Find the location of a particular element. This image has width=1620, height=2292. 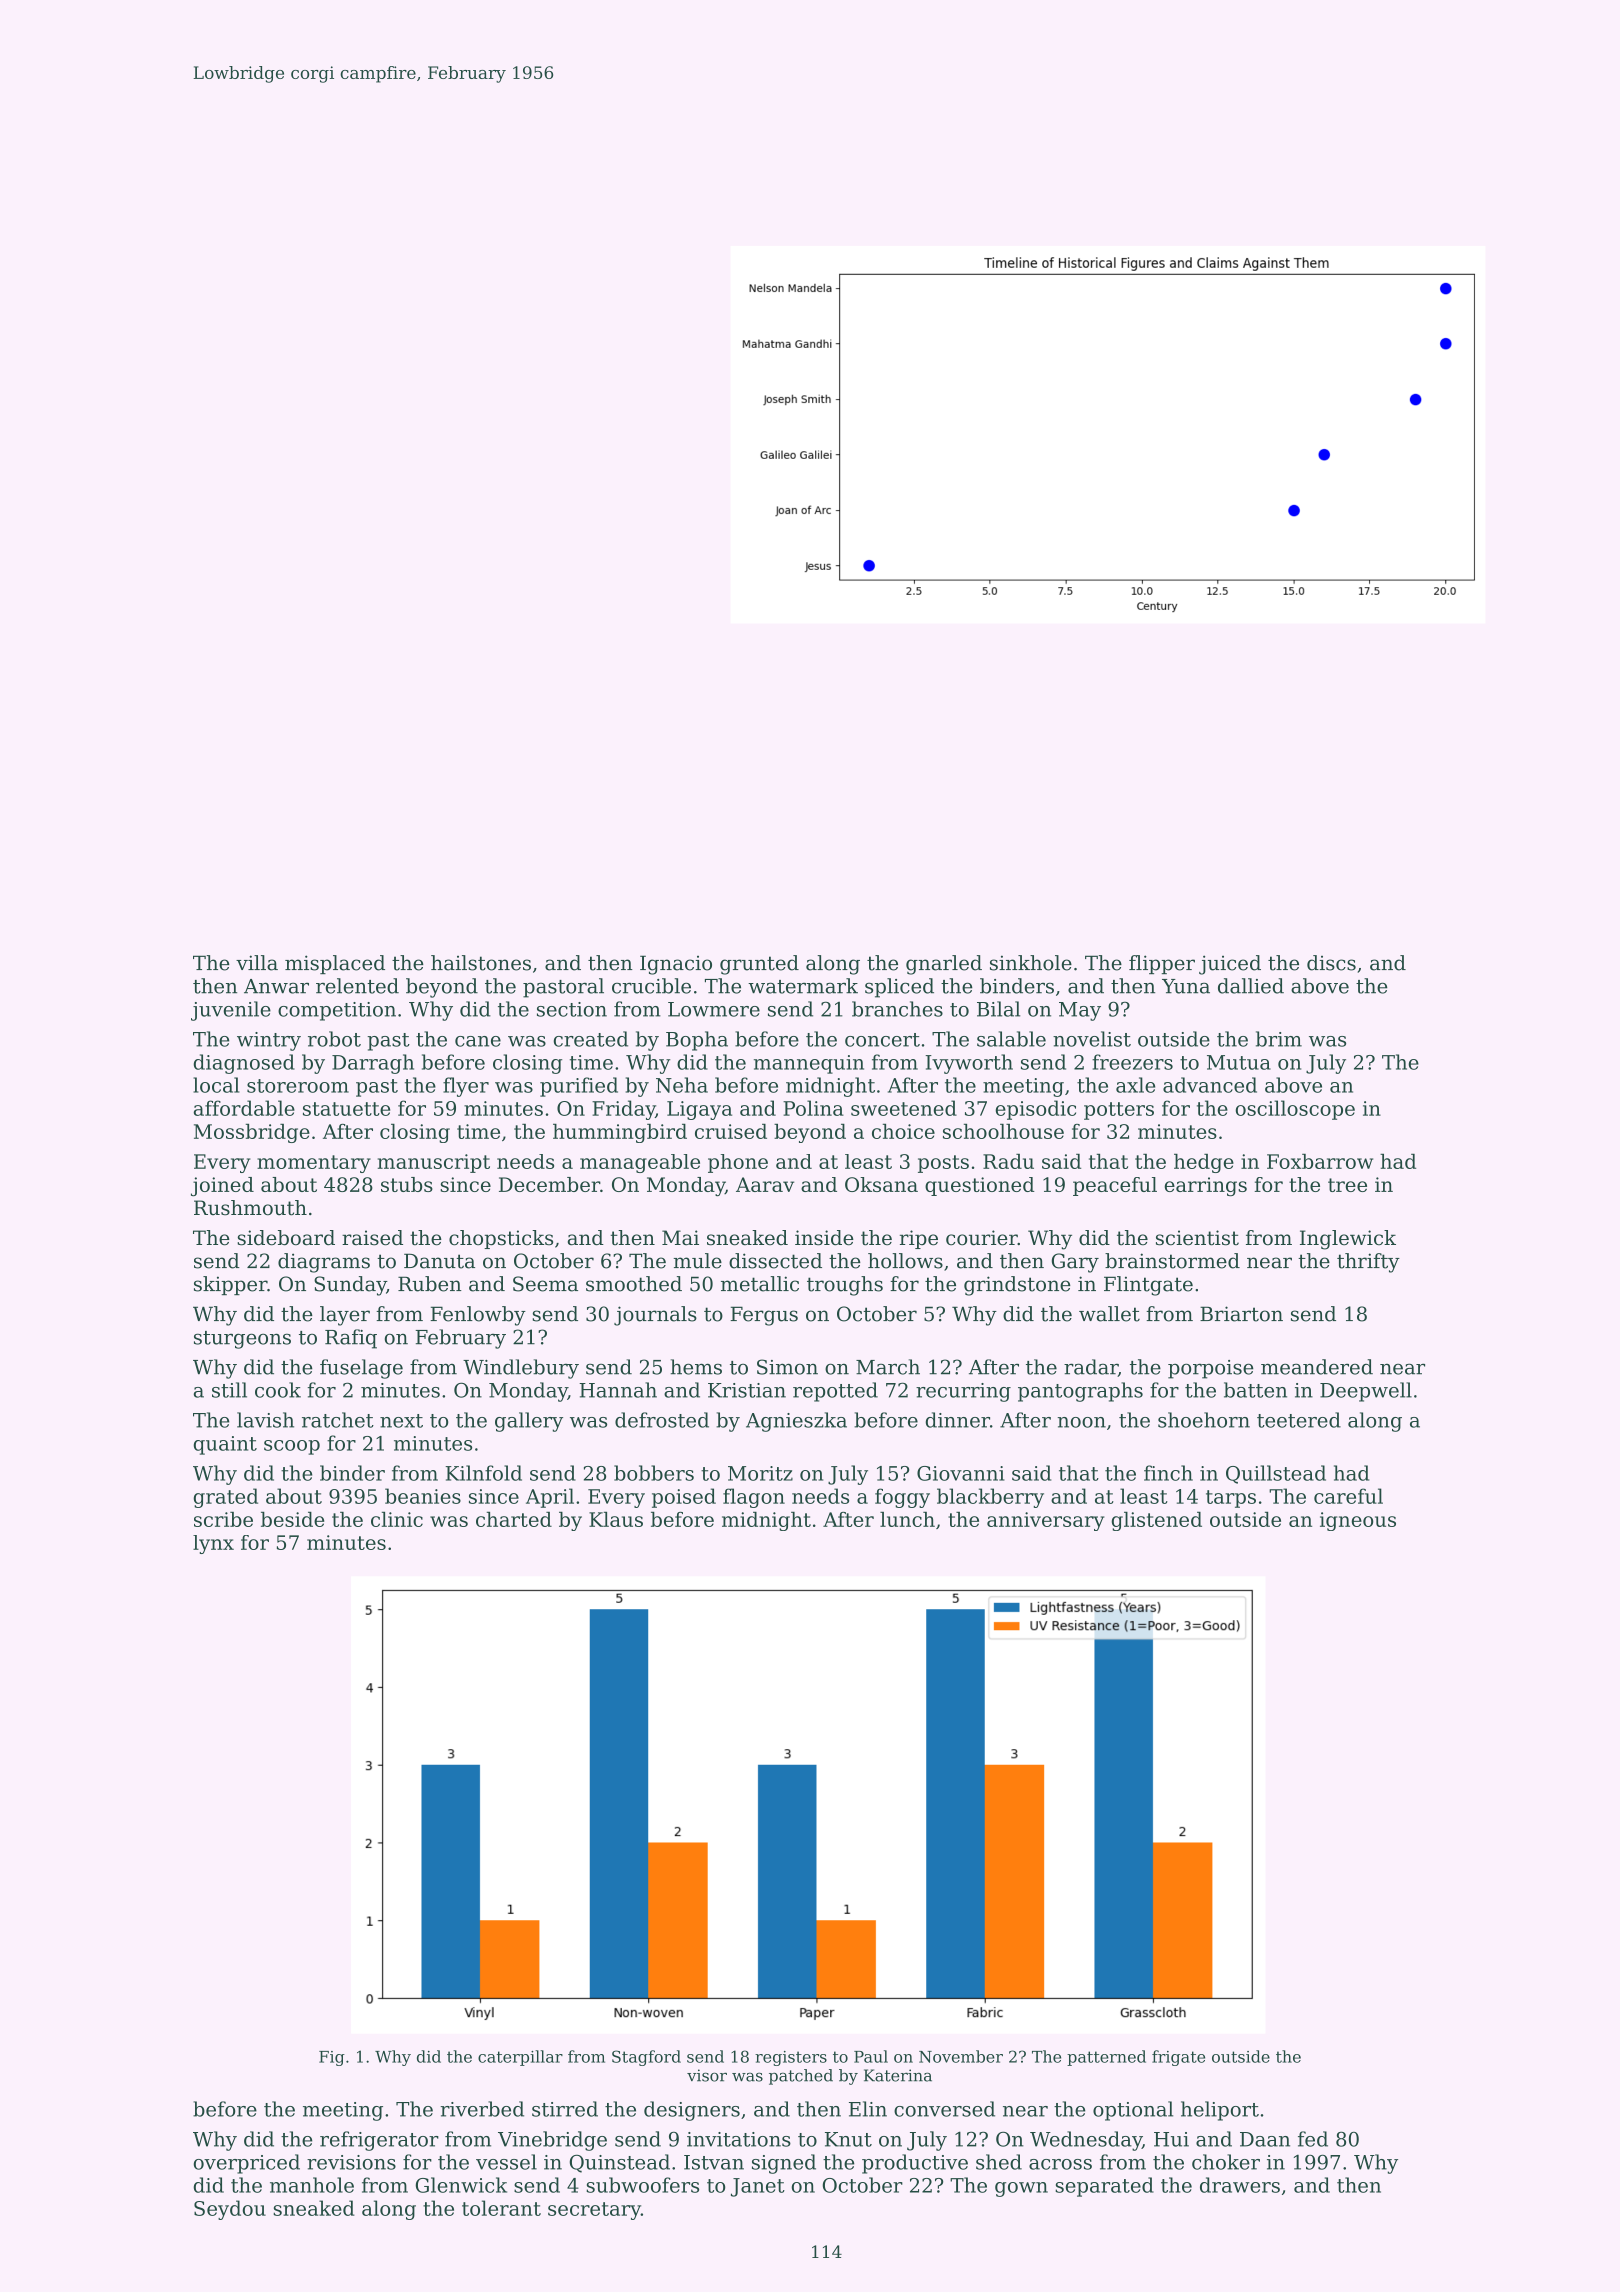

charted is located at coordinates (514, 1519).
